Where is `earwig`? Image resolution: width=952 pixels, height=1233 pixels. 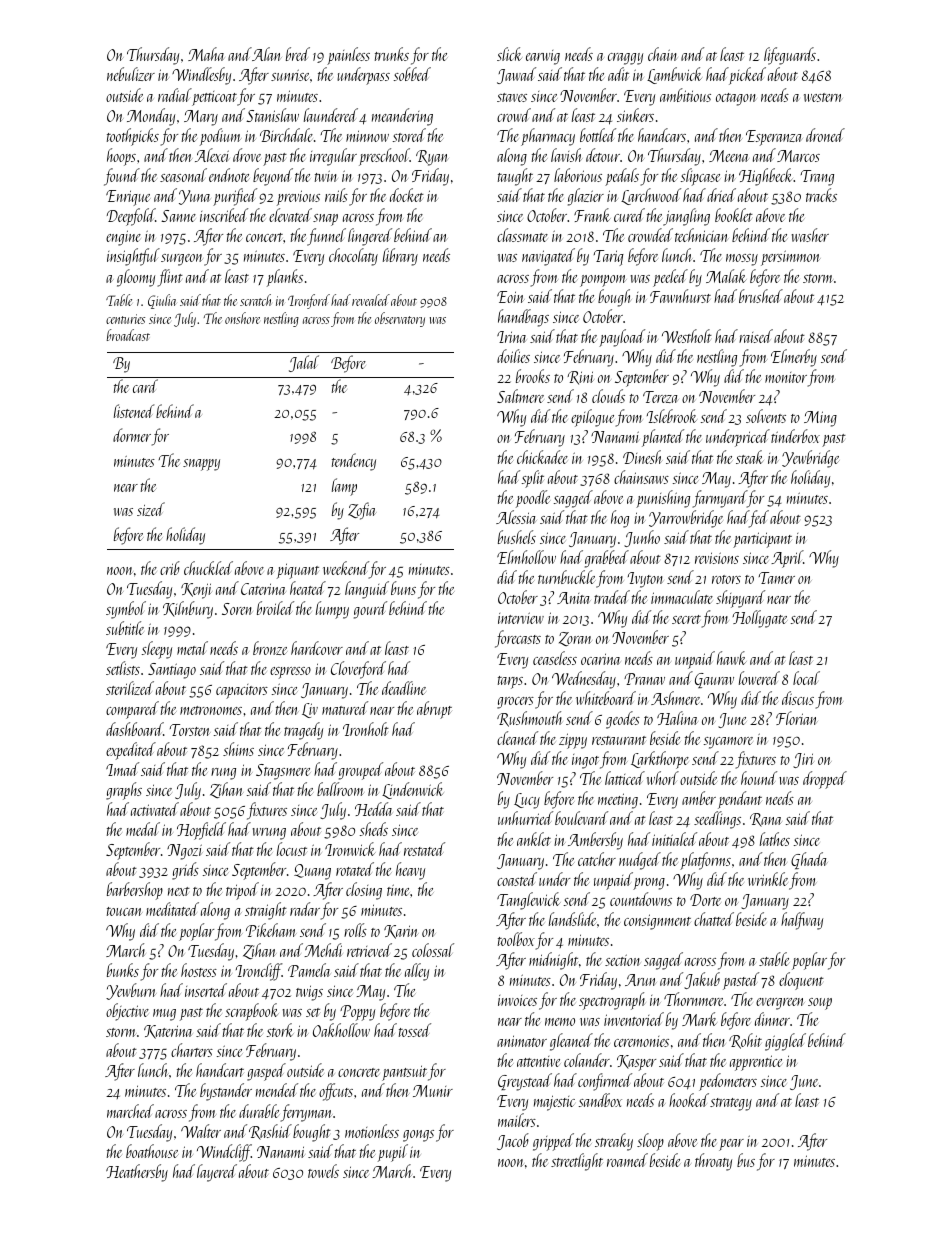
earwig is located at coordinates (543, 57).
